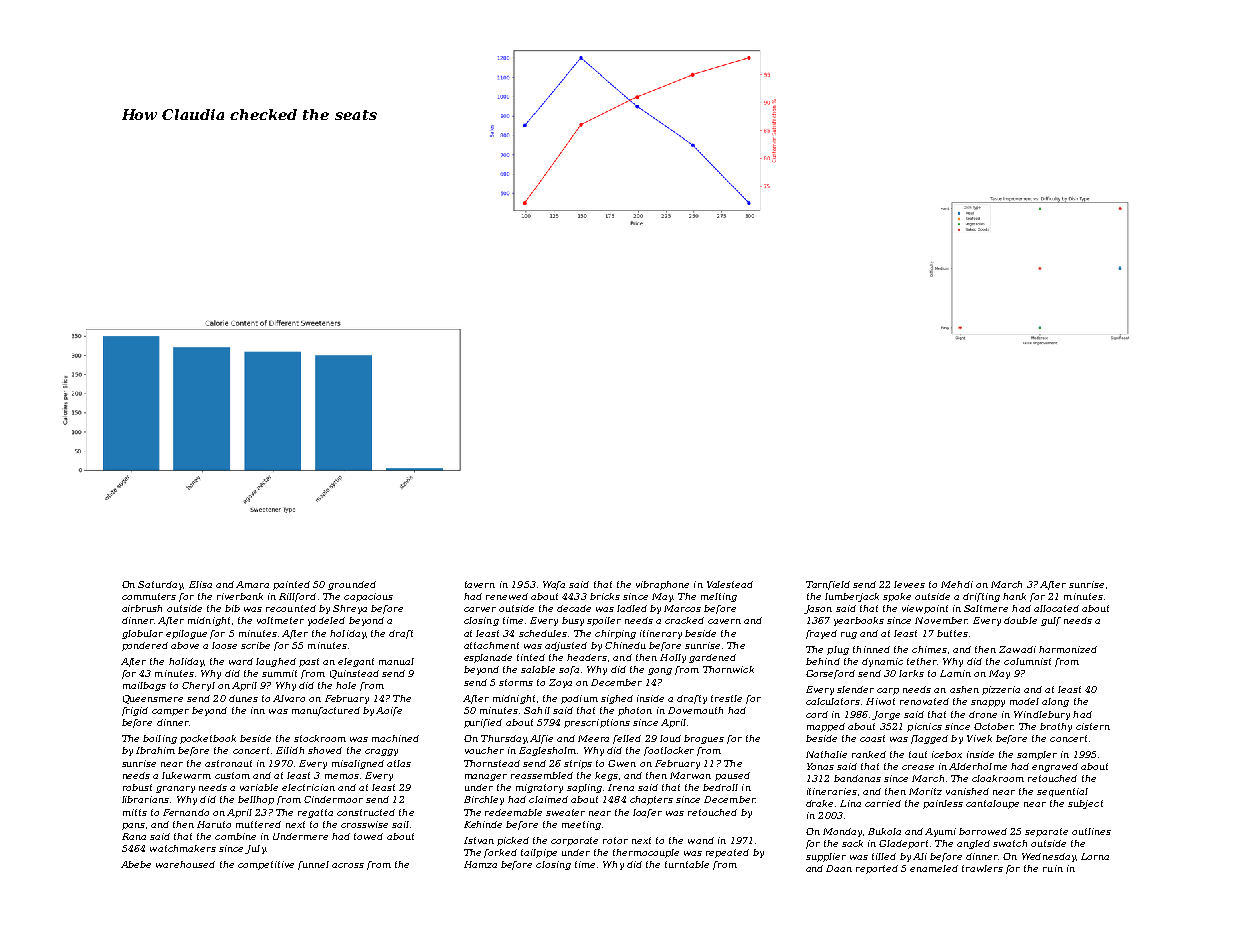 The height and width of the document is (952, 1233). What do you see at coordinates (266, 865) in the document?
I see `competitive` at bounding box center [266, 865].
